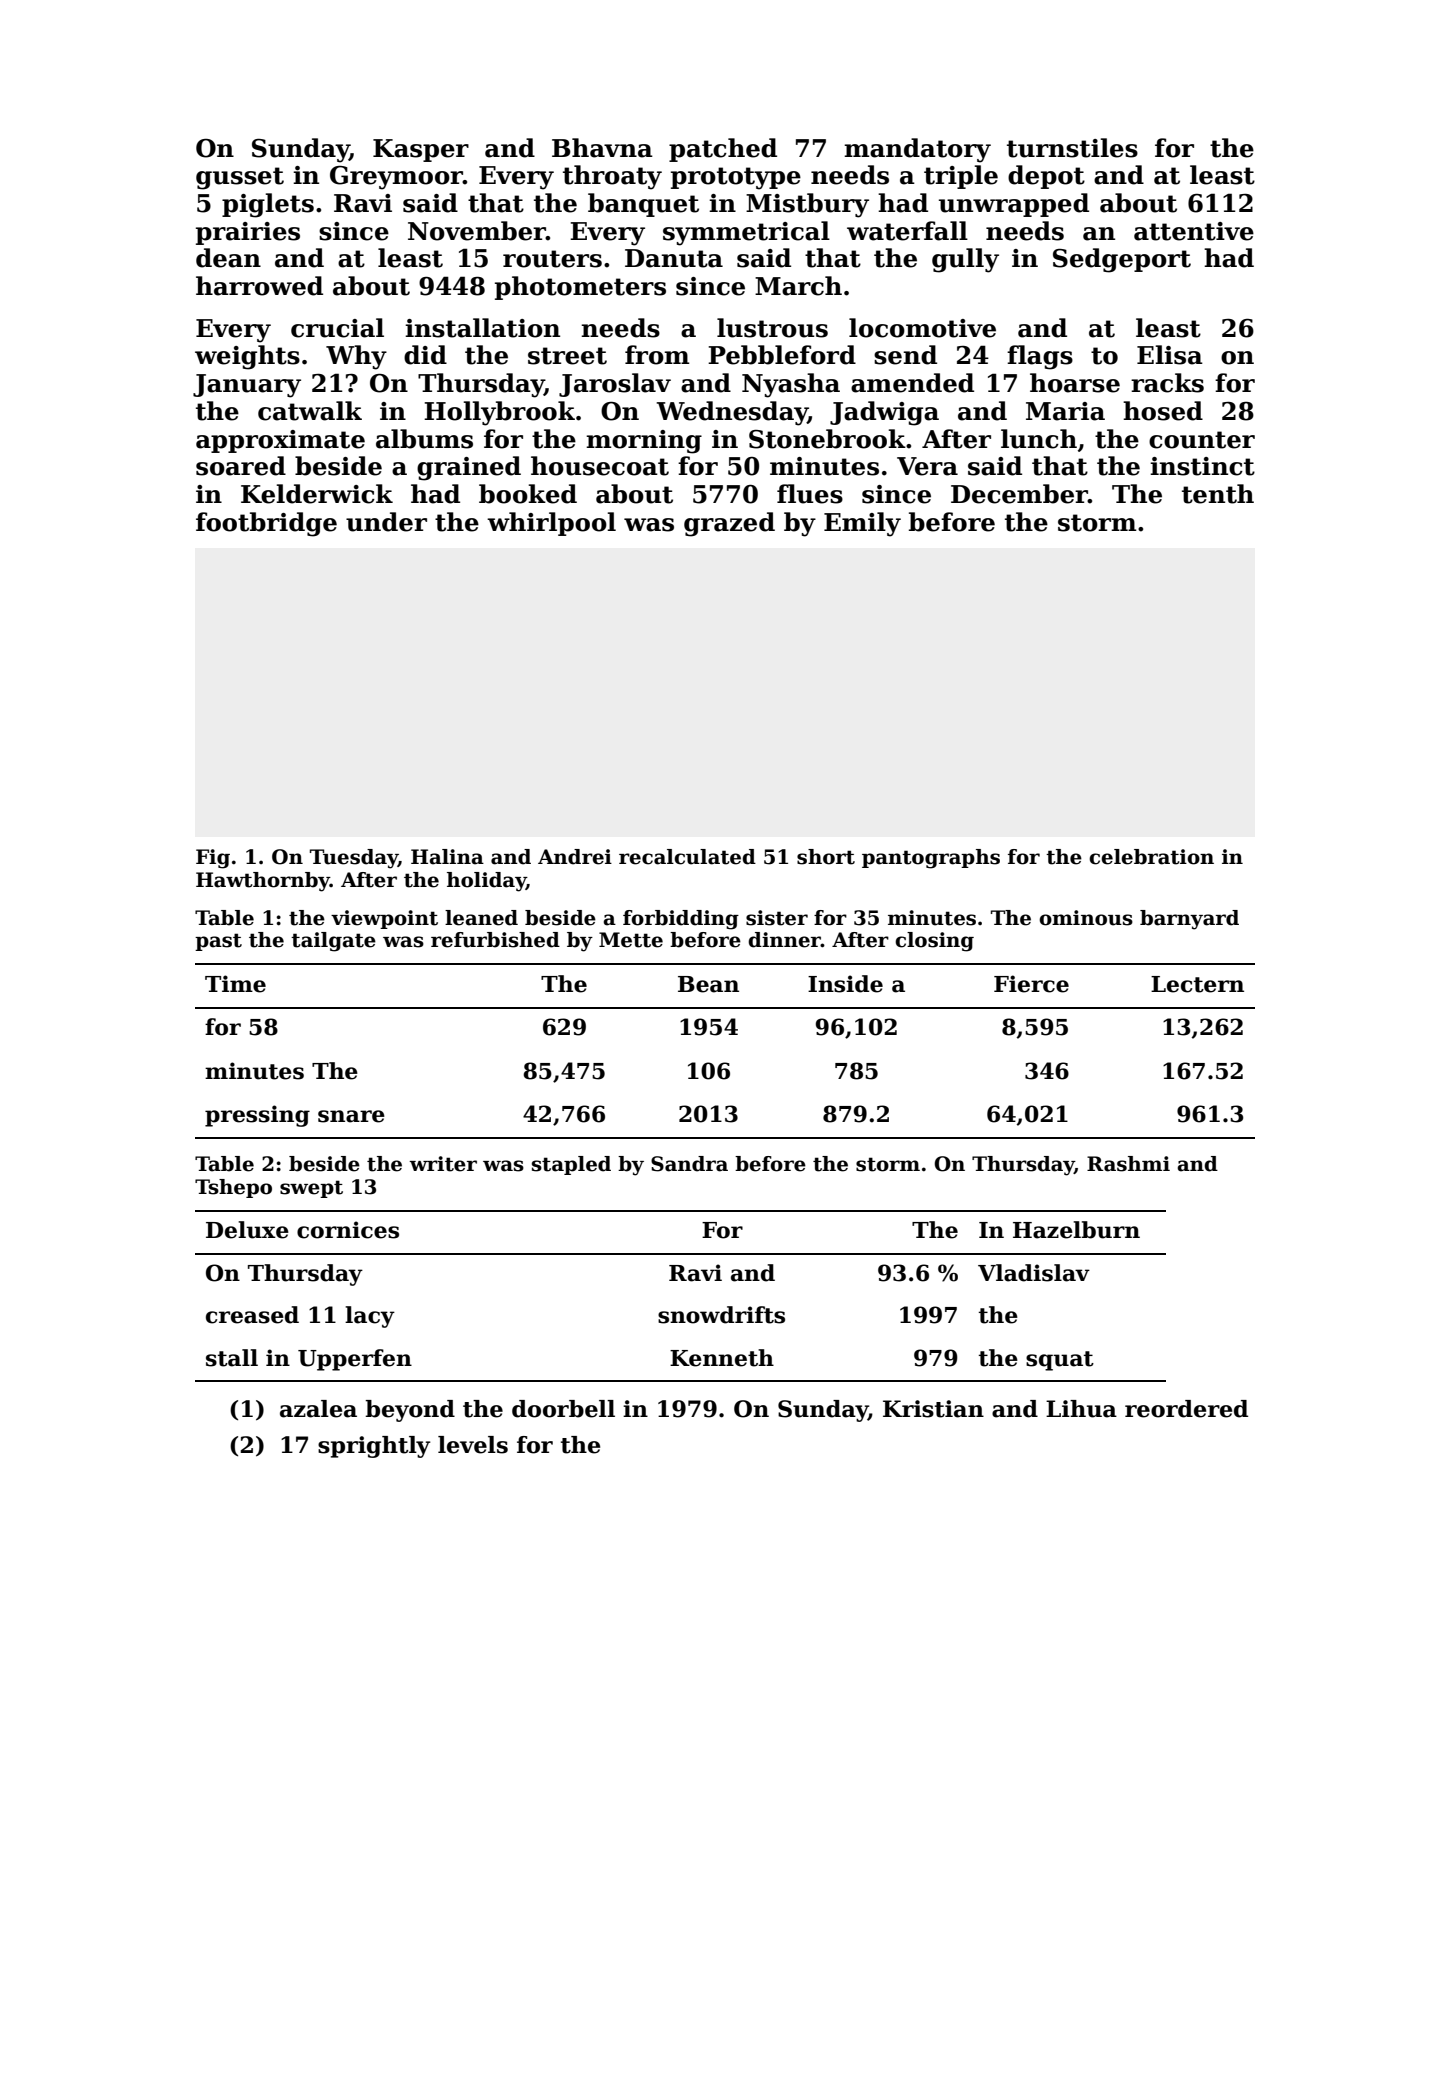  Describe the element at coordinates (1218, 494) in the screenshot. I see `tenth` at that location.
